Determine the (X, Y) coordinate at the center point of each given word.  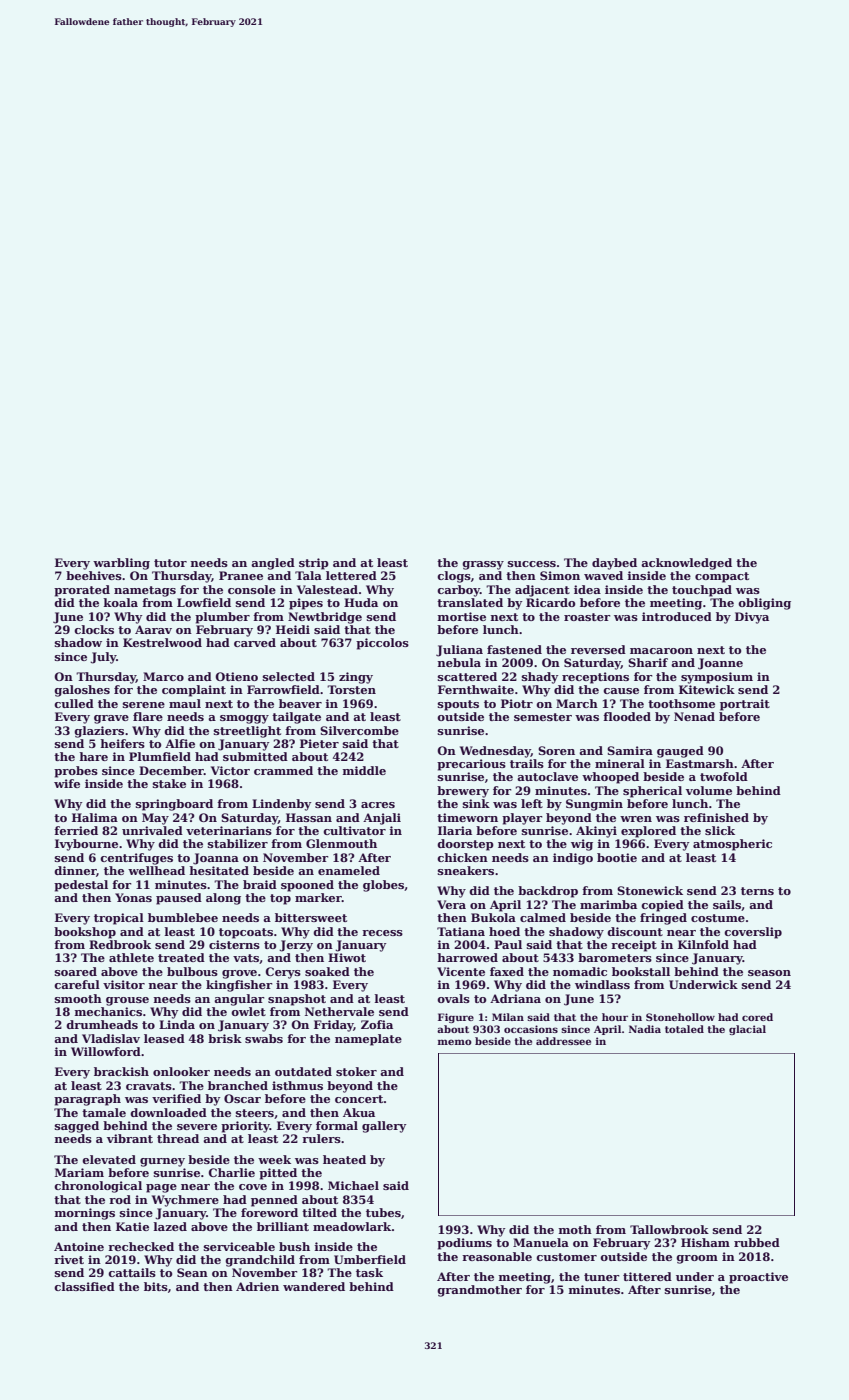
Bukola (493, 917)
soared (76, 971)
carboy (458, 591)
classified (84, 1286)
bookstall (641, 971)
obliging (764, 604)
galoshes (82, 691)
